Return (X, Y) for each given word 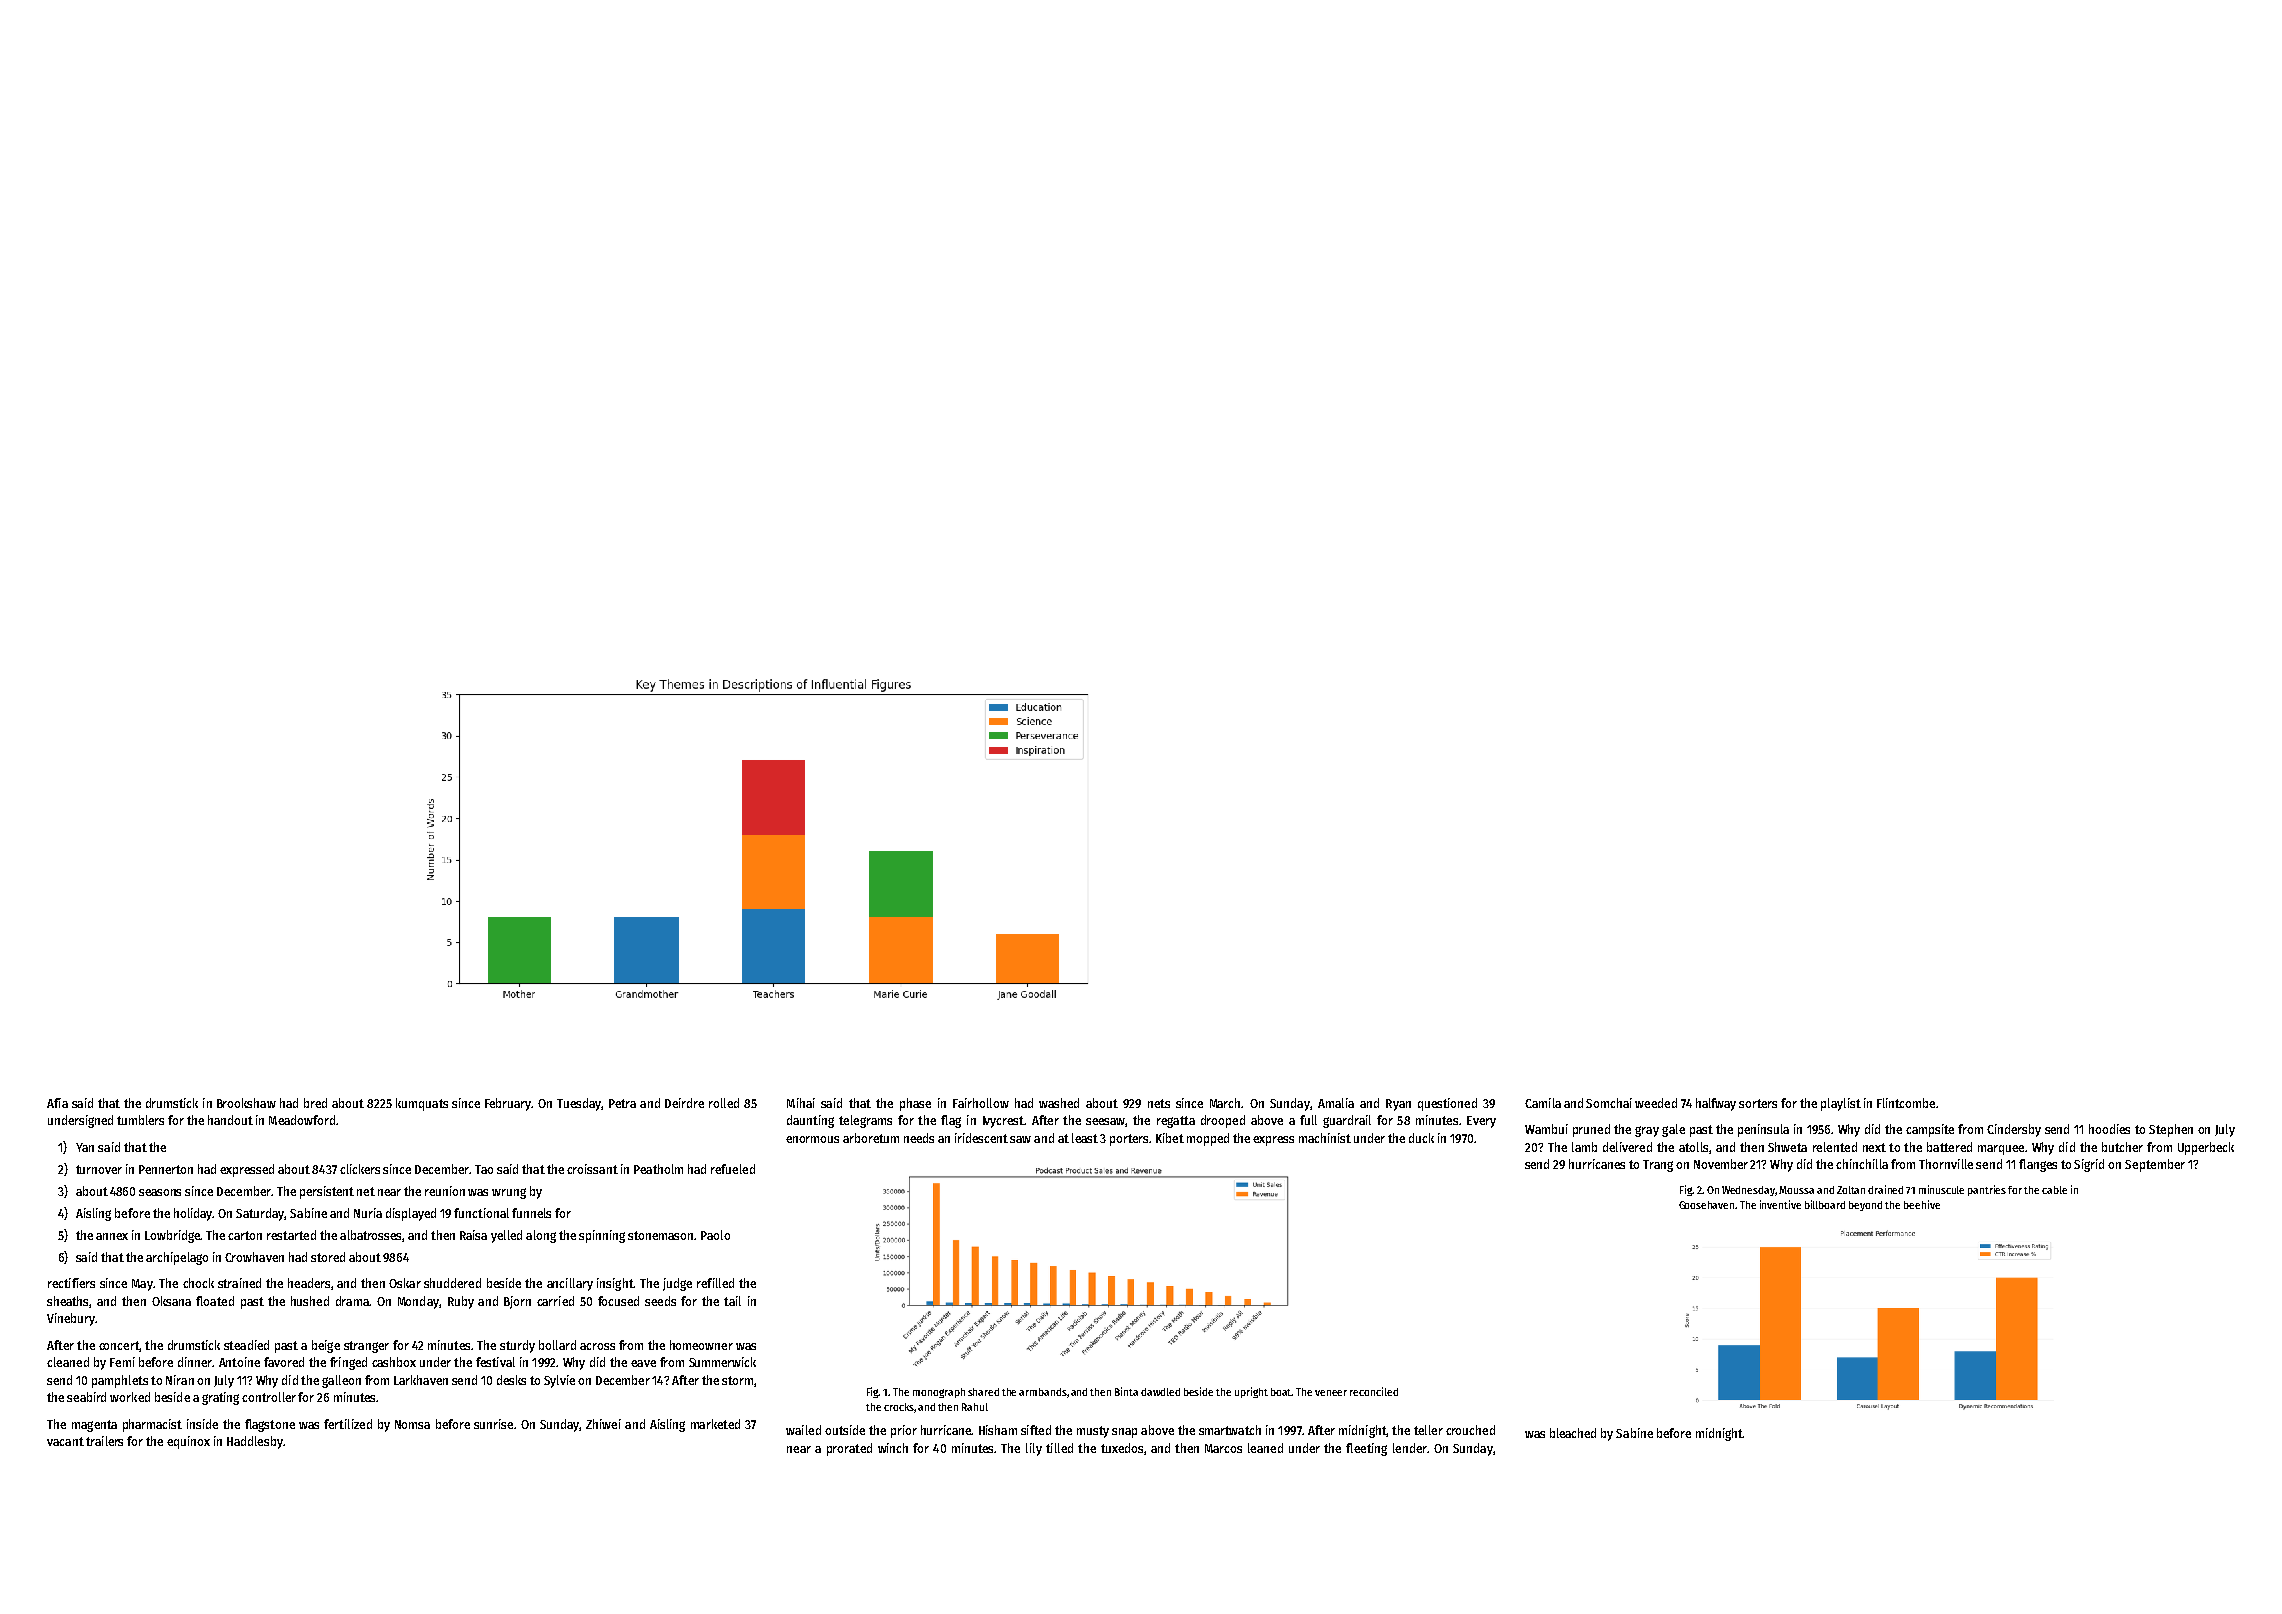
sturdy (517, 1346)
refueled (733, 1169)
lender (1410, 1448)
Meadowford (302, 1120)
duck (1421, 1138)
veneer (1331, 1393)
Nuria (368, 1213)
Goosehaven (1706, 1205)
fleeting (1366, 1449)
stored (328, 1257)
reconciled (1374, 1391)
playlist (1841, 1104)
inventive (1780, 1204)
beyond (1865, 1206)
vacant (65, 1441)
